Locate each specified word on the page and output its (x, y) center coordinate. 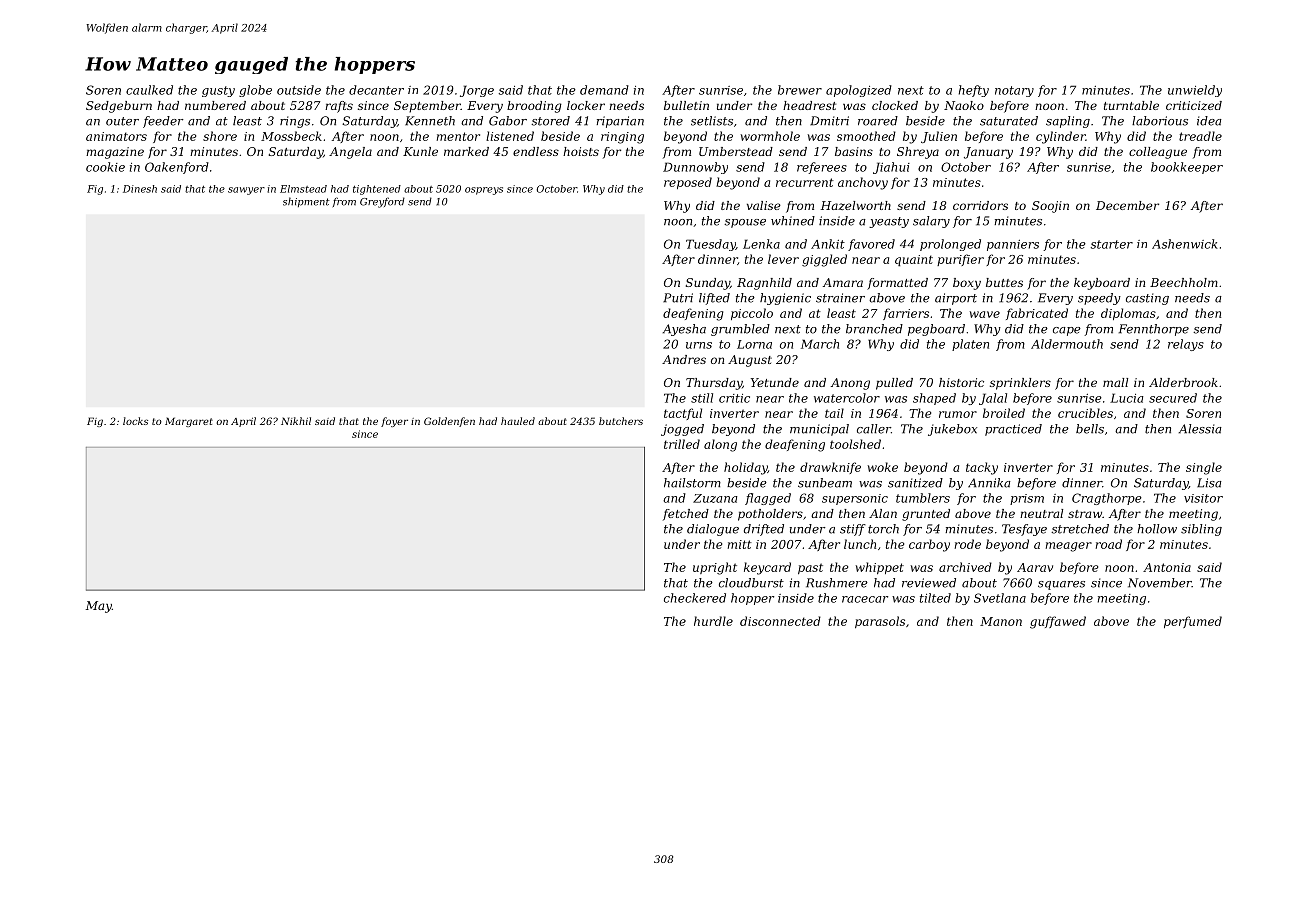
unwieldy (1195, 91)
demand (604, 90)
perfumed (1193, 622)
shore (220, 136)
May (99, 607)
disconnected (780, 621)
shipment (306, 202)
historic (961, 382)
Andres (684, 359)
